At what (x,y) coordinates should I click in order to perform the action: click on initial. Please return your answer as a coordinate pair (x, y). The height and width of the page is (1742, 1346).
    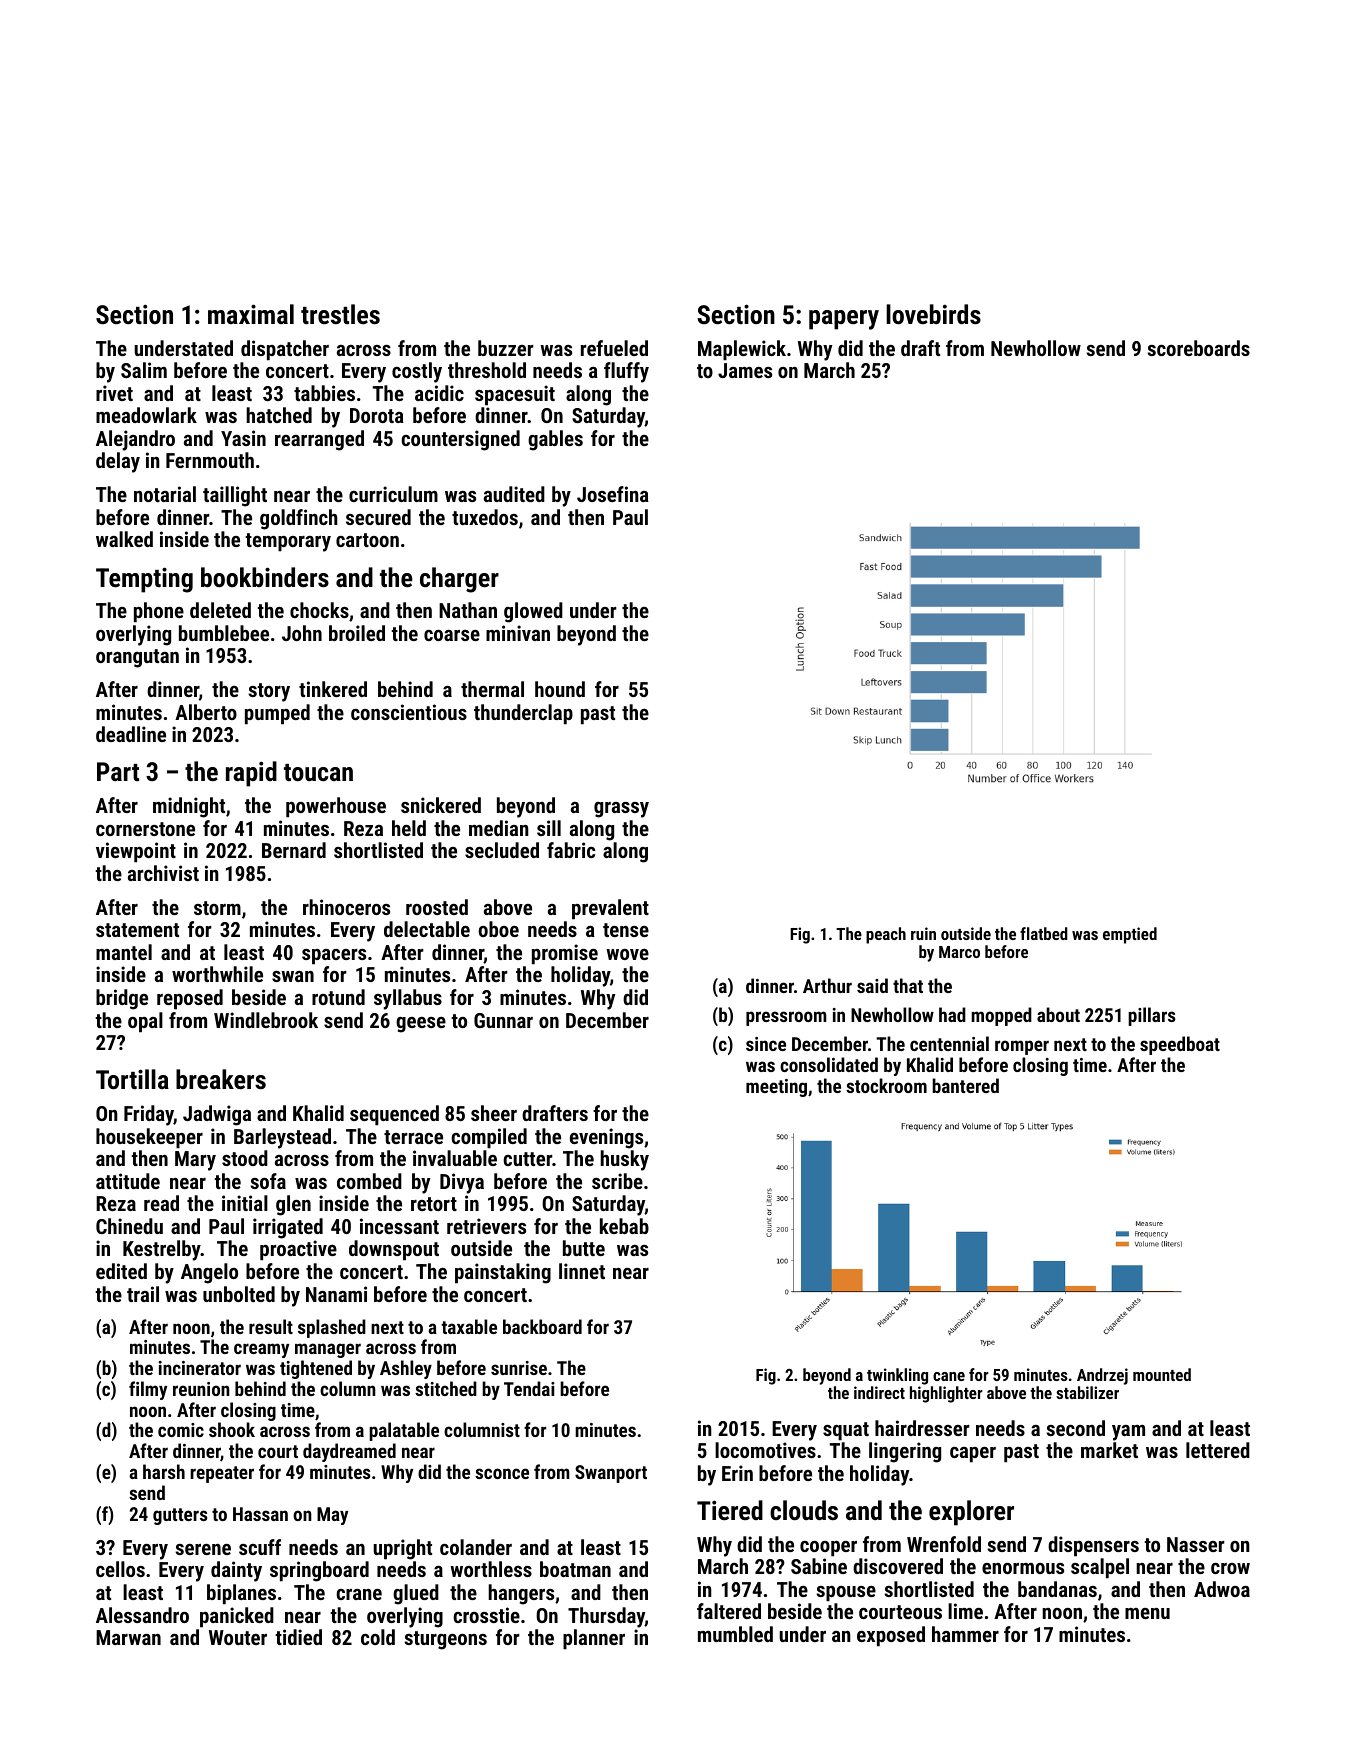
    Looking at the image, I should click on (245, 1203).
